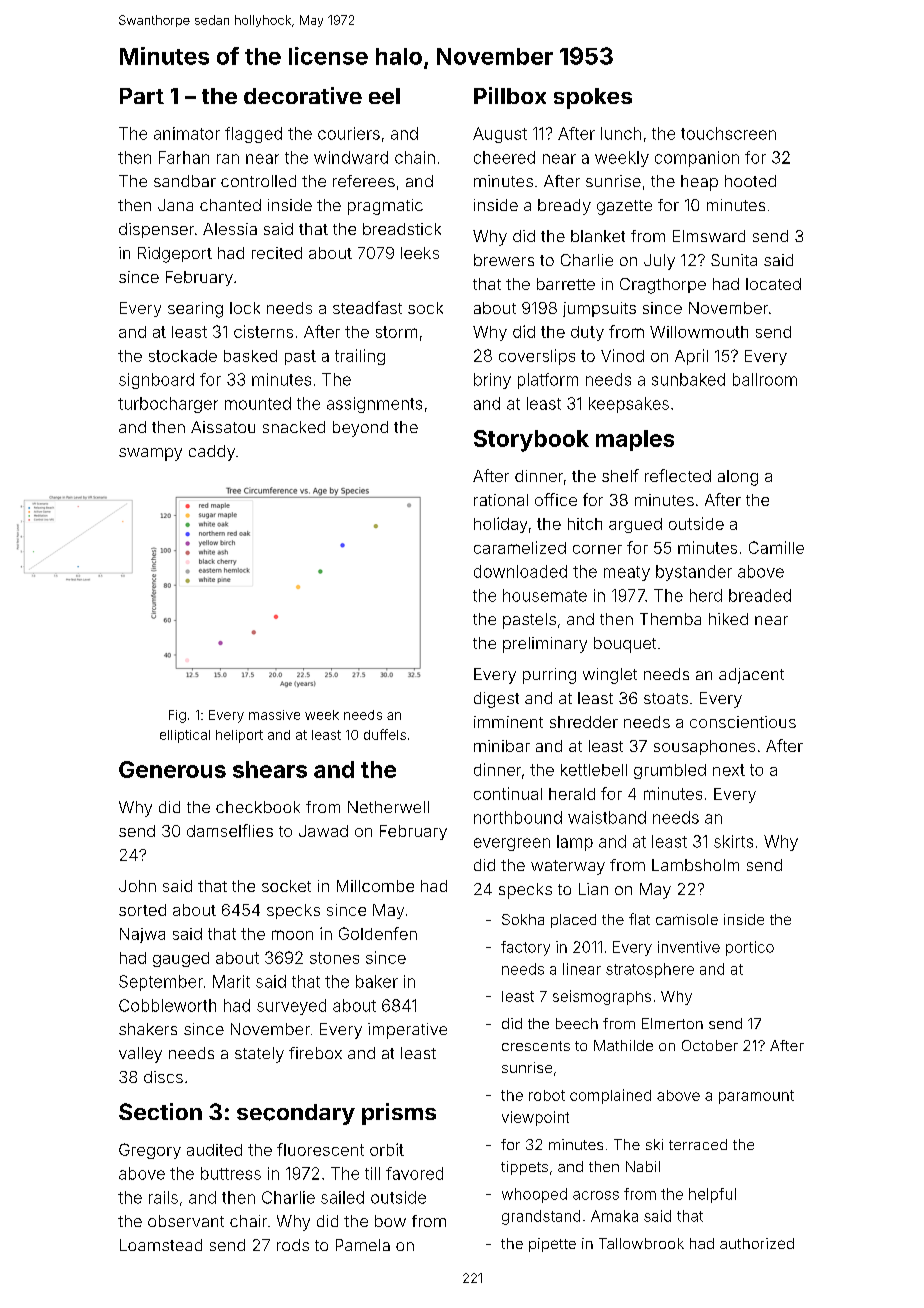 This screenshot has height=1308, width=924. Describe the element at coordinates (531, 441) in the screenshot. I see `Storybook` at that location.
